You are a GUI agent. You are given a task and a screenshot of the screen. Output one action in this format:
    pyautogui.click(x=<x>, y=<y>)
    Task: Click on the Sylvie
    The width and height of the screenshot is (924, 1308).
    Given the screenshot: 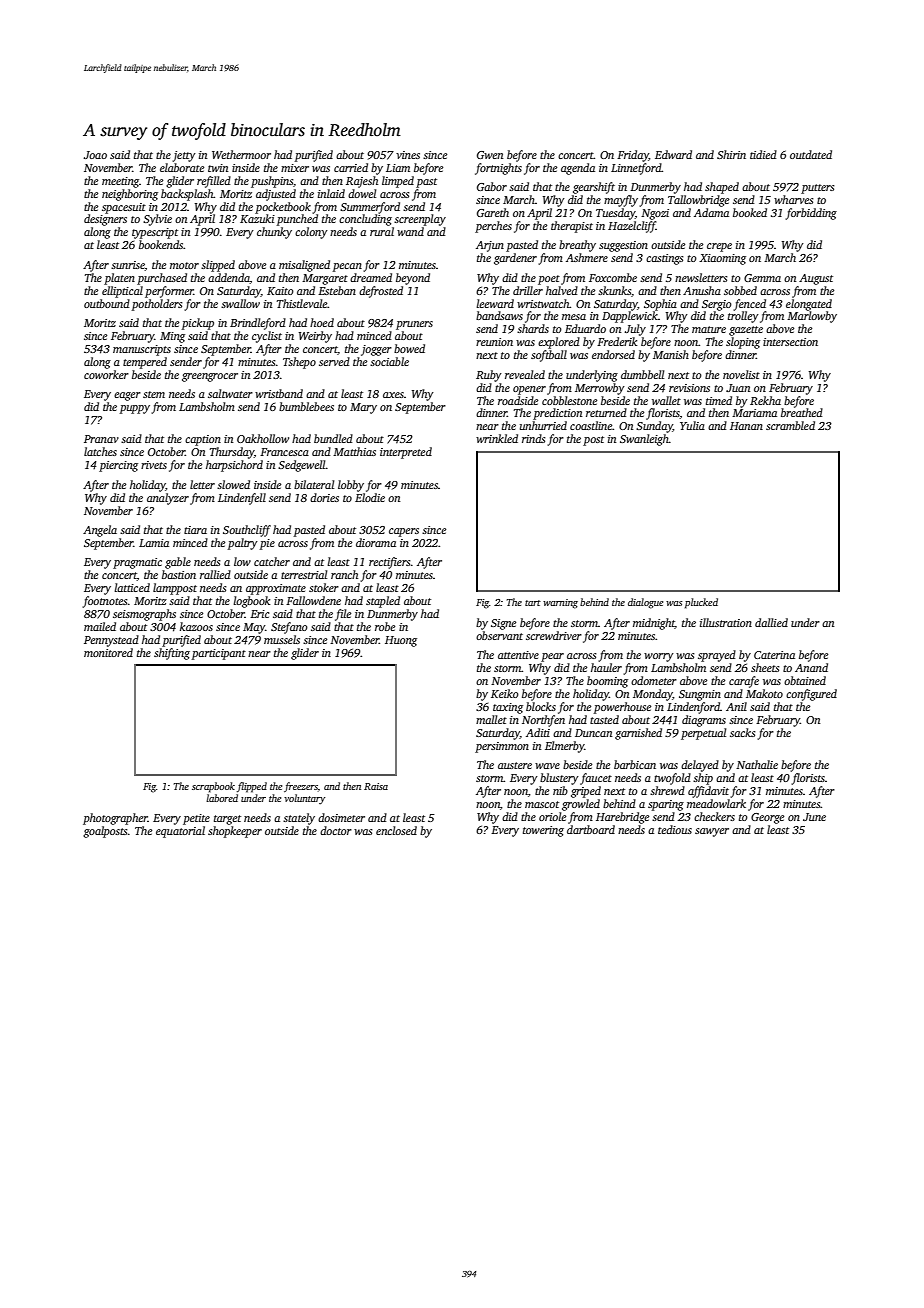 What is the action you would take?
    pyautogui.click(x=157, y=220)
